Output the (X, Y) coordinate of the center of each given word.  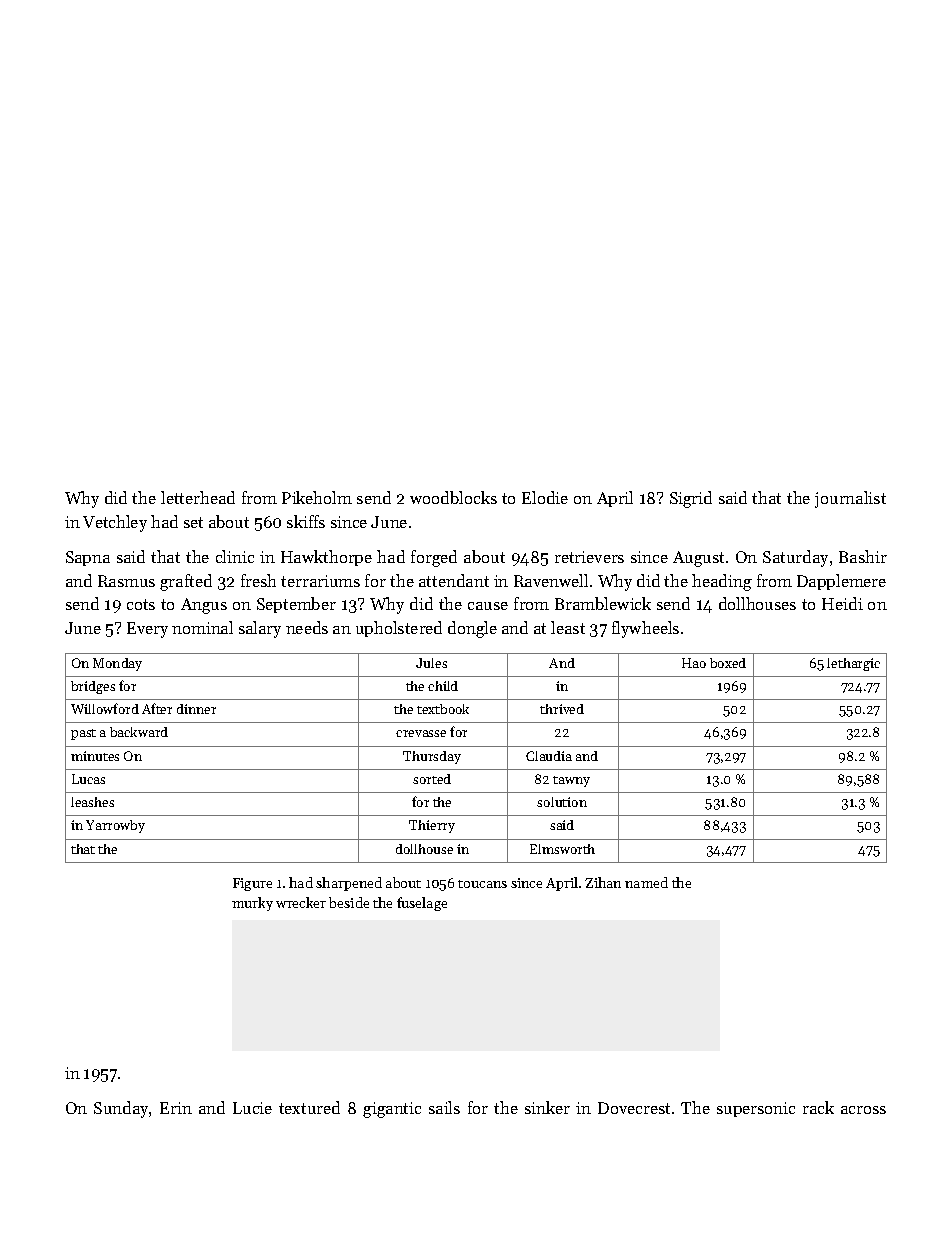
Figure (252, 884)
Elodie (545, 497)
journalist (850, 499)
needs (307, 627)
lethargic (853, 664)
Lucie (252, 1108)
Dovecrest (634, 1108)
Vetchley (115, 523)
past (83, 734)
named (646, 882)
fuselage (422, 904)
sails (444, 1107)
